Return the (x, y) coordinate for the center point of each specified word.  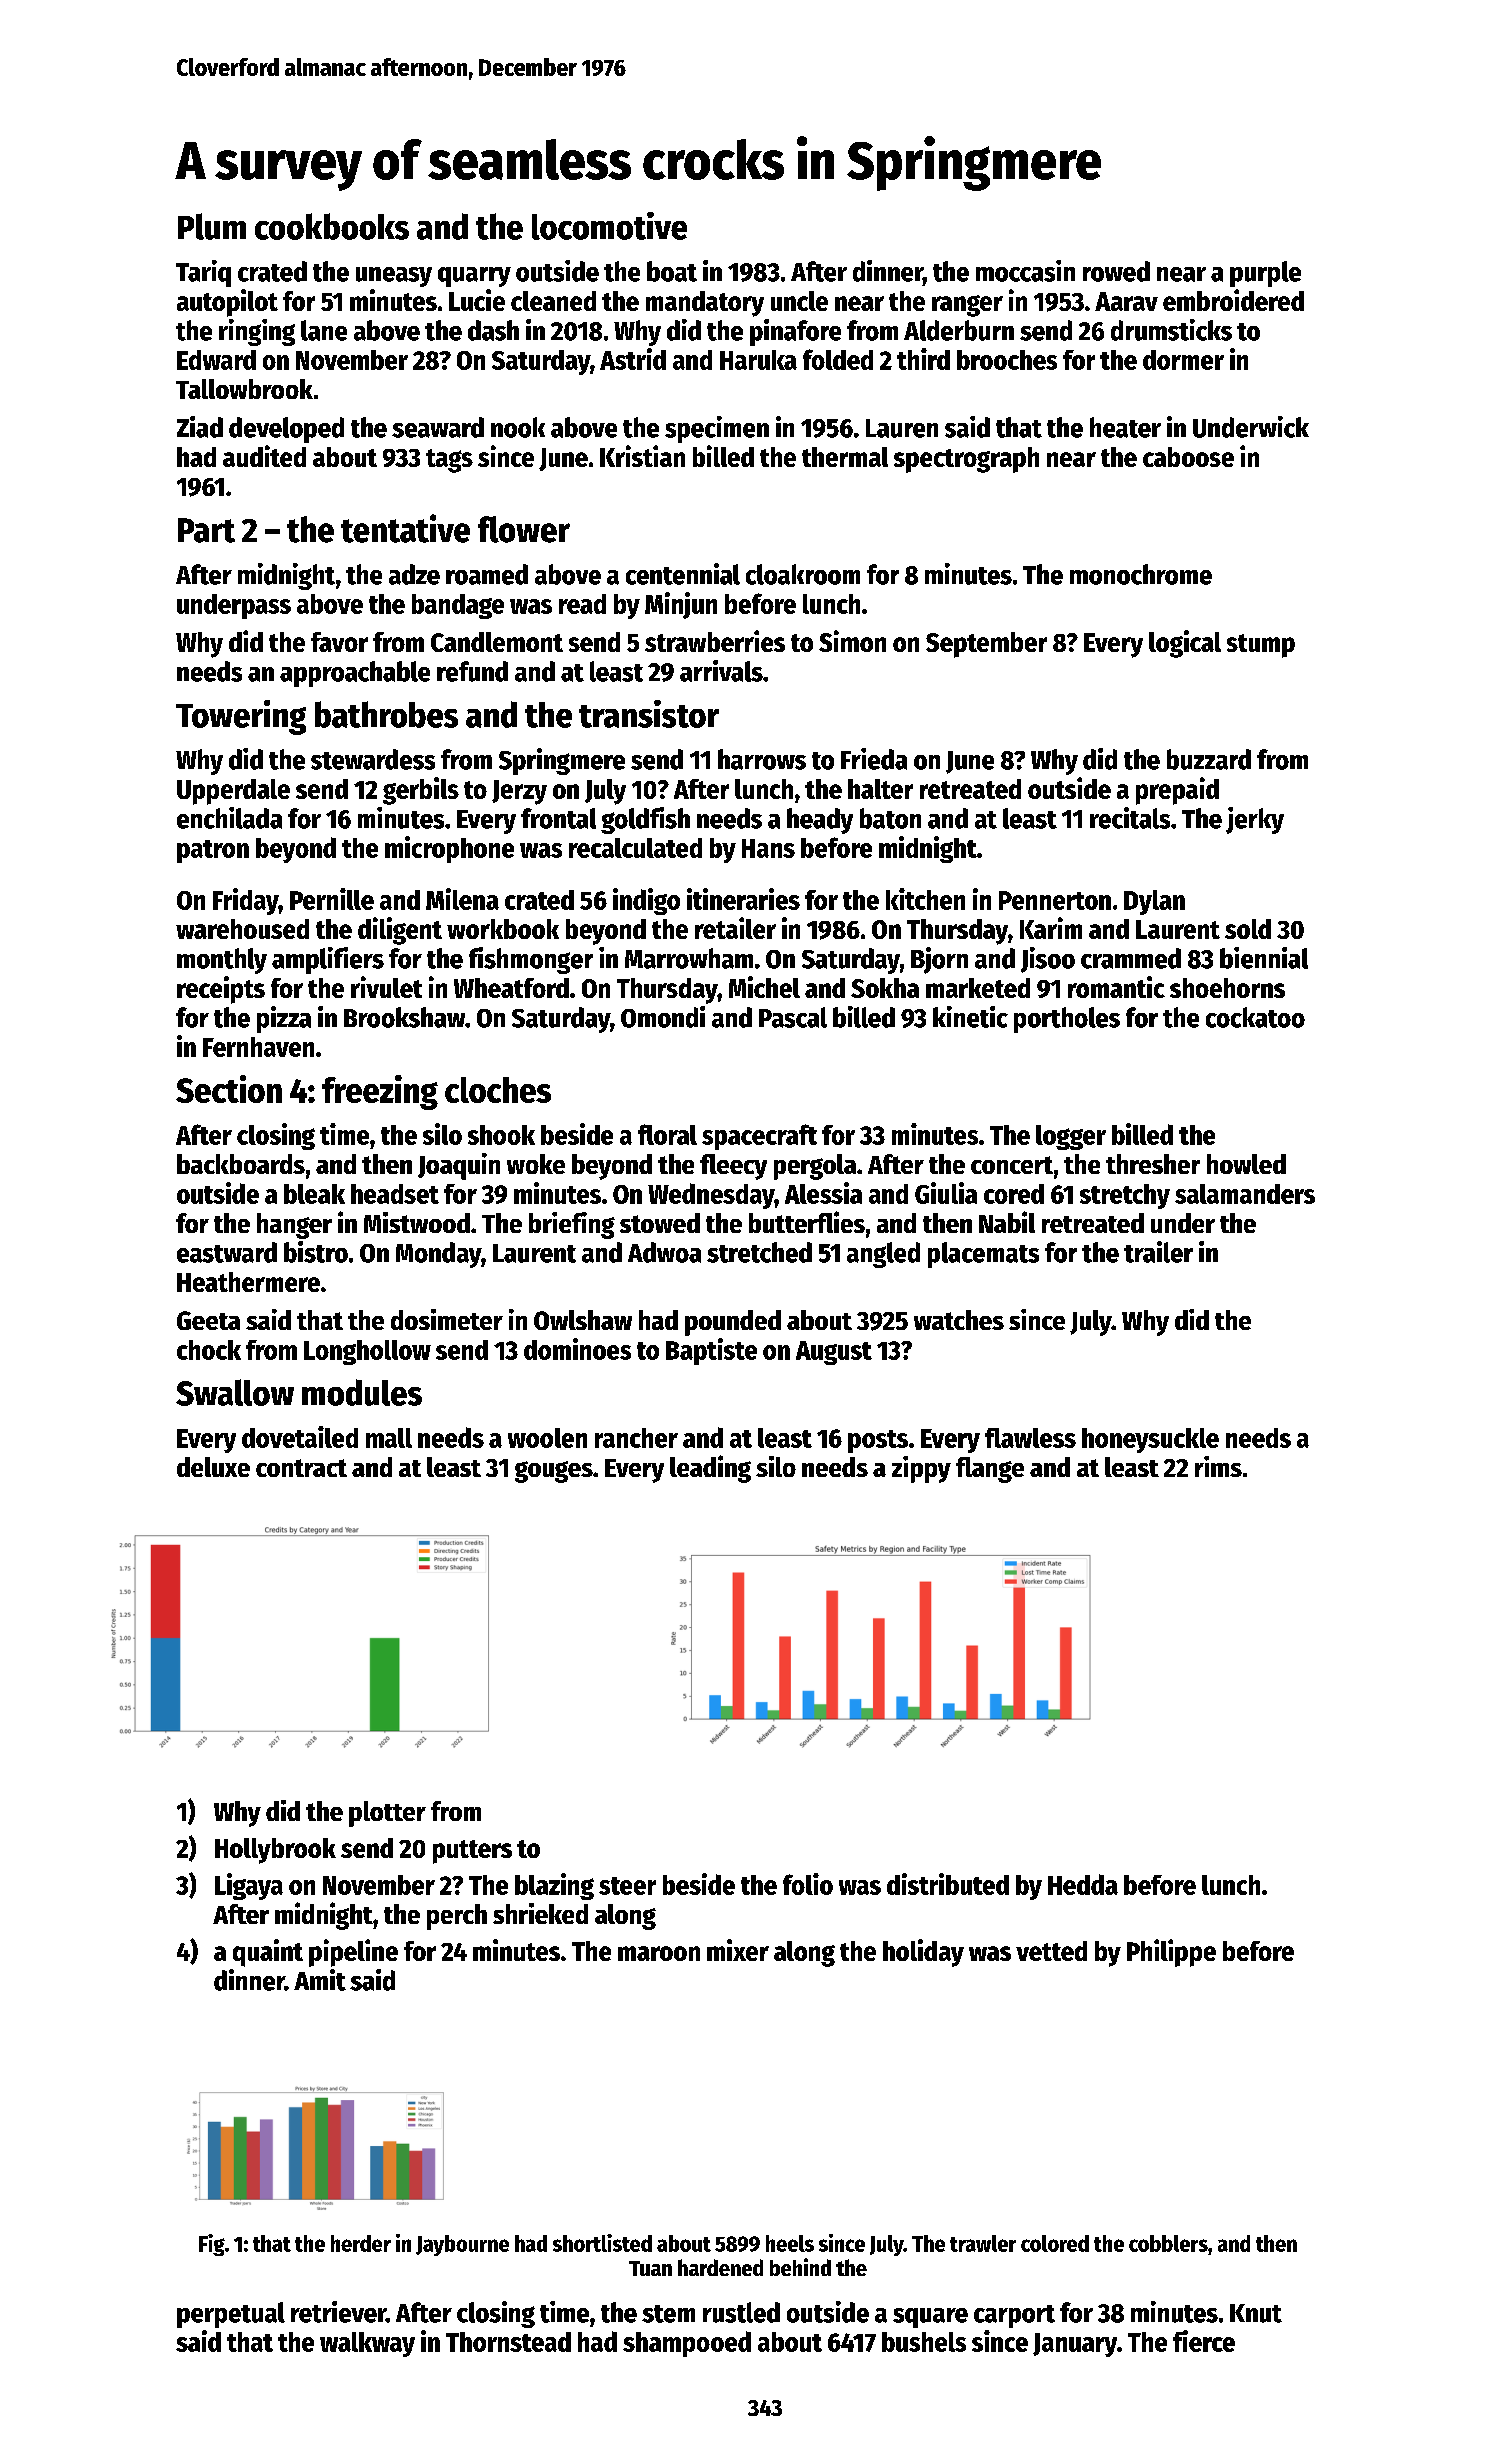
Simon (852, 641)
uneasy (394, 277)
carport (1014, 2316)
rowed (1116, 271)
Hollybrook (275, 1851)
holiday (923, 1953)
